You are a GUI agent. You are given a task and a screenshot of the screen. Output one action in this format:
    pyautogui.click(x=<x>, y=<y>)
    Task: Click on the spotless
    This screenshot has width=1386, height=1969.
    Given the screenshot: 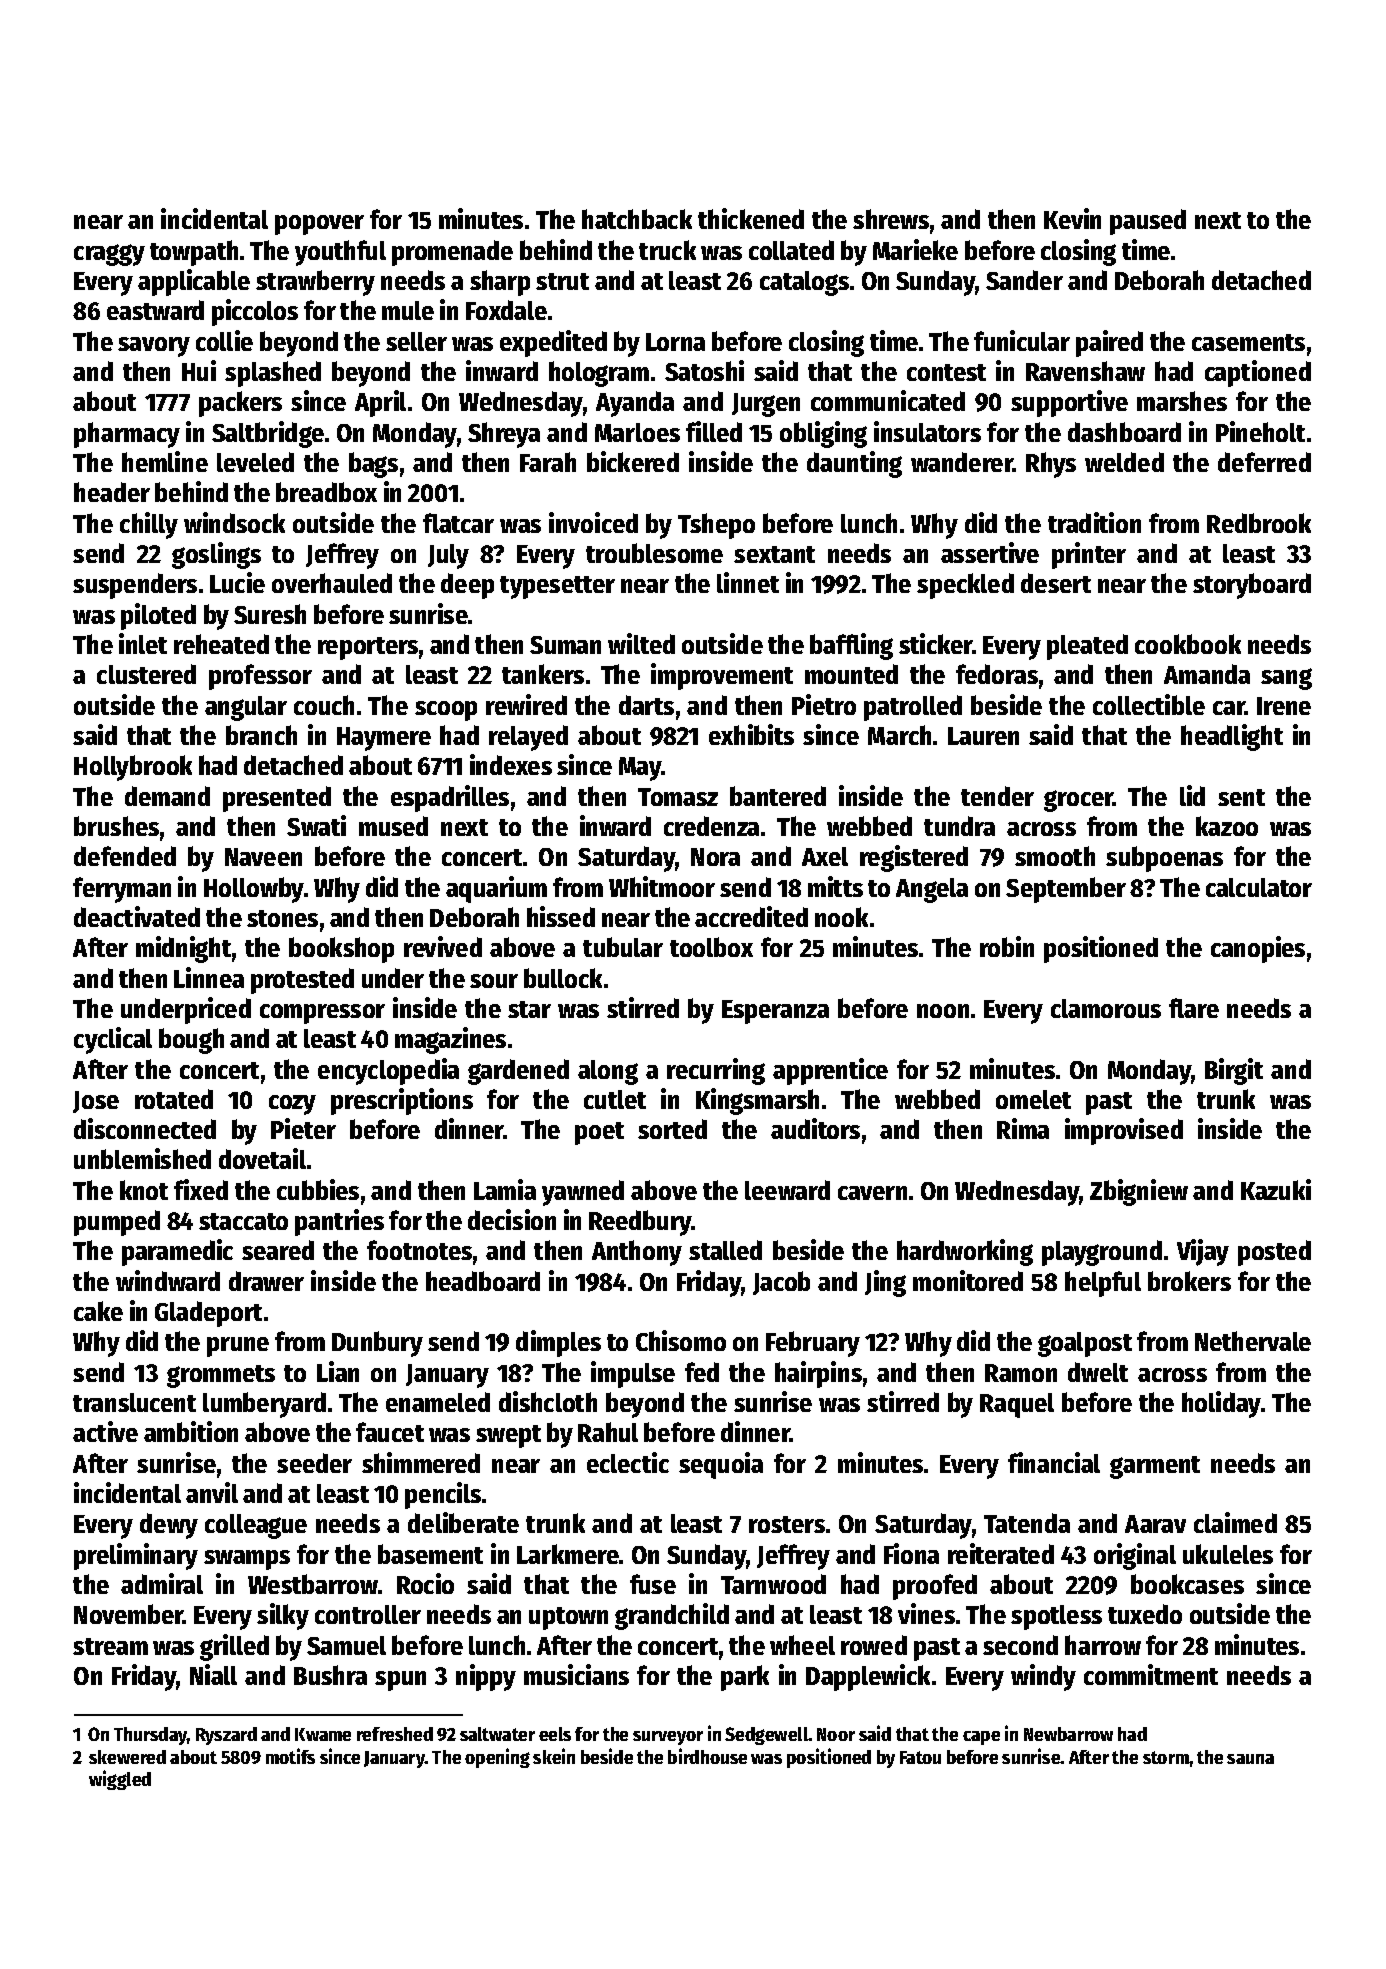 What is the action you would take?
    pyautogui.click(x=1056, y=1617)
